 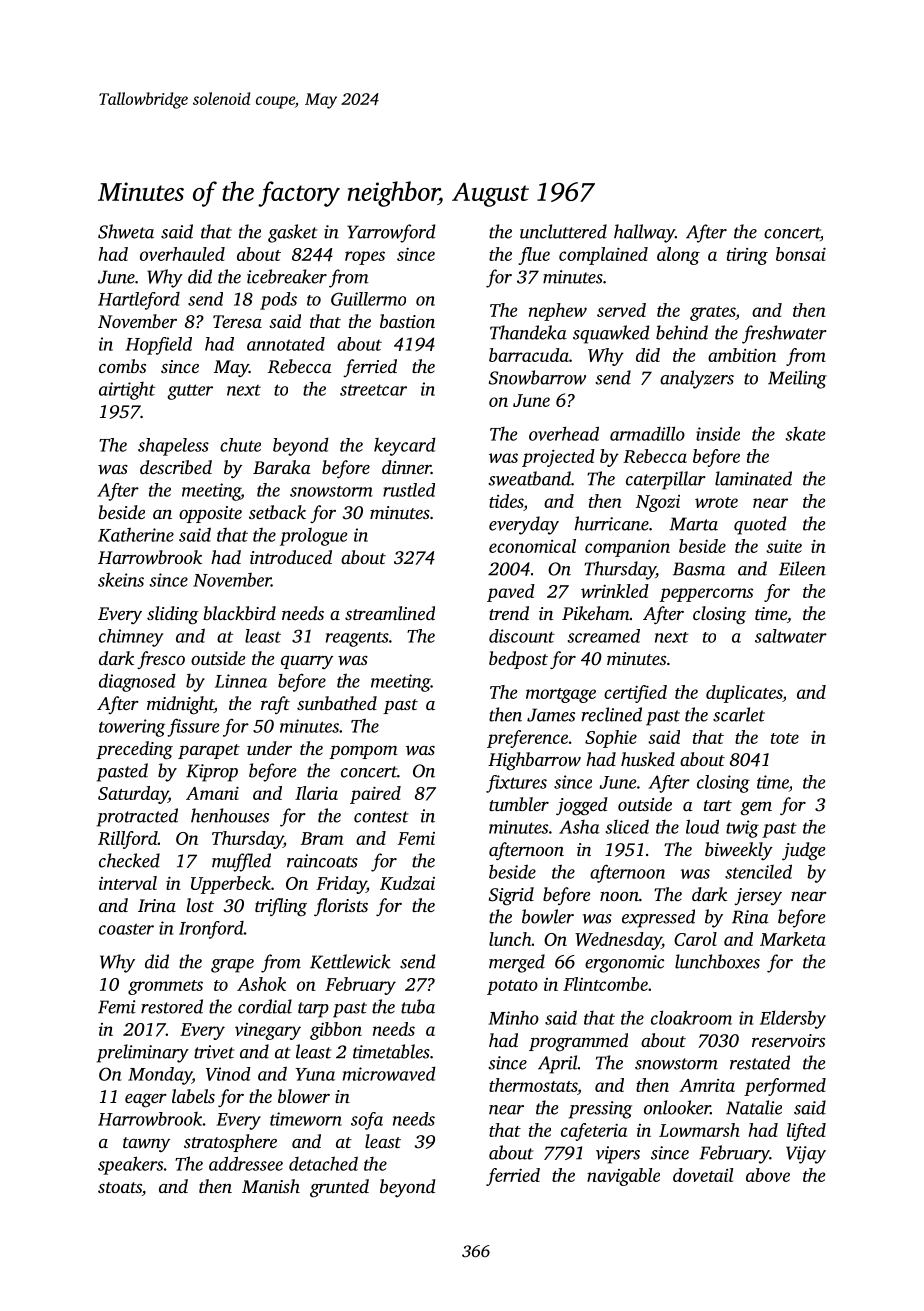 What do you see at coordinates (271, 1186) in the image?
I see `Manish` at bounding box center [271, 1186].
